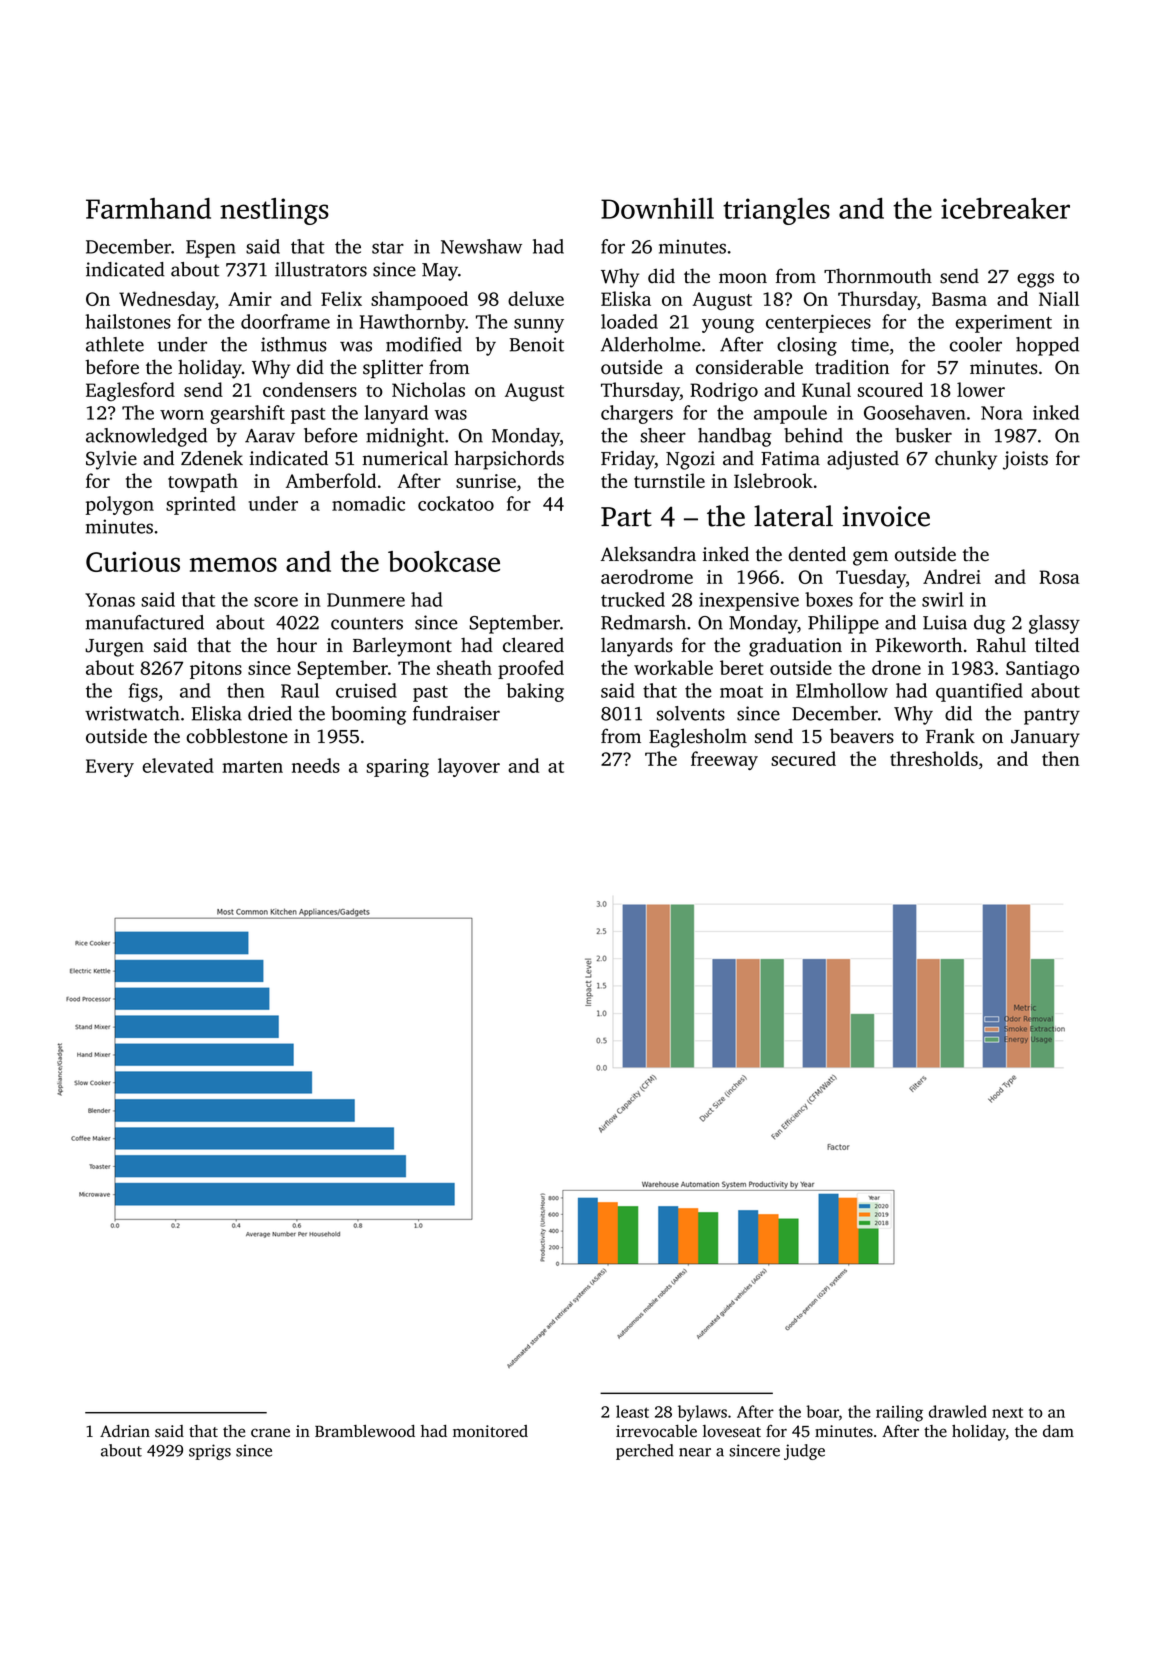  Describe the element at coordinates (397, 768) in the screenshot. I see `sparing` at that location.
